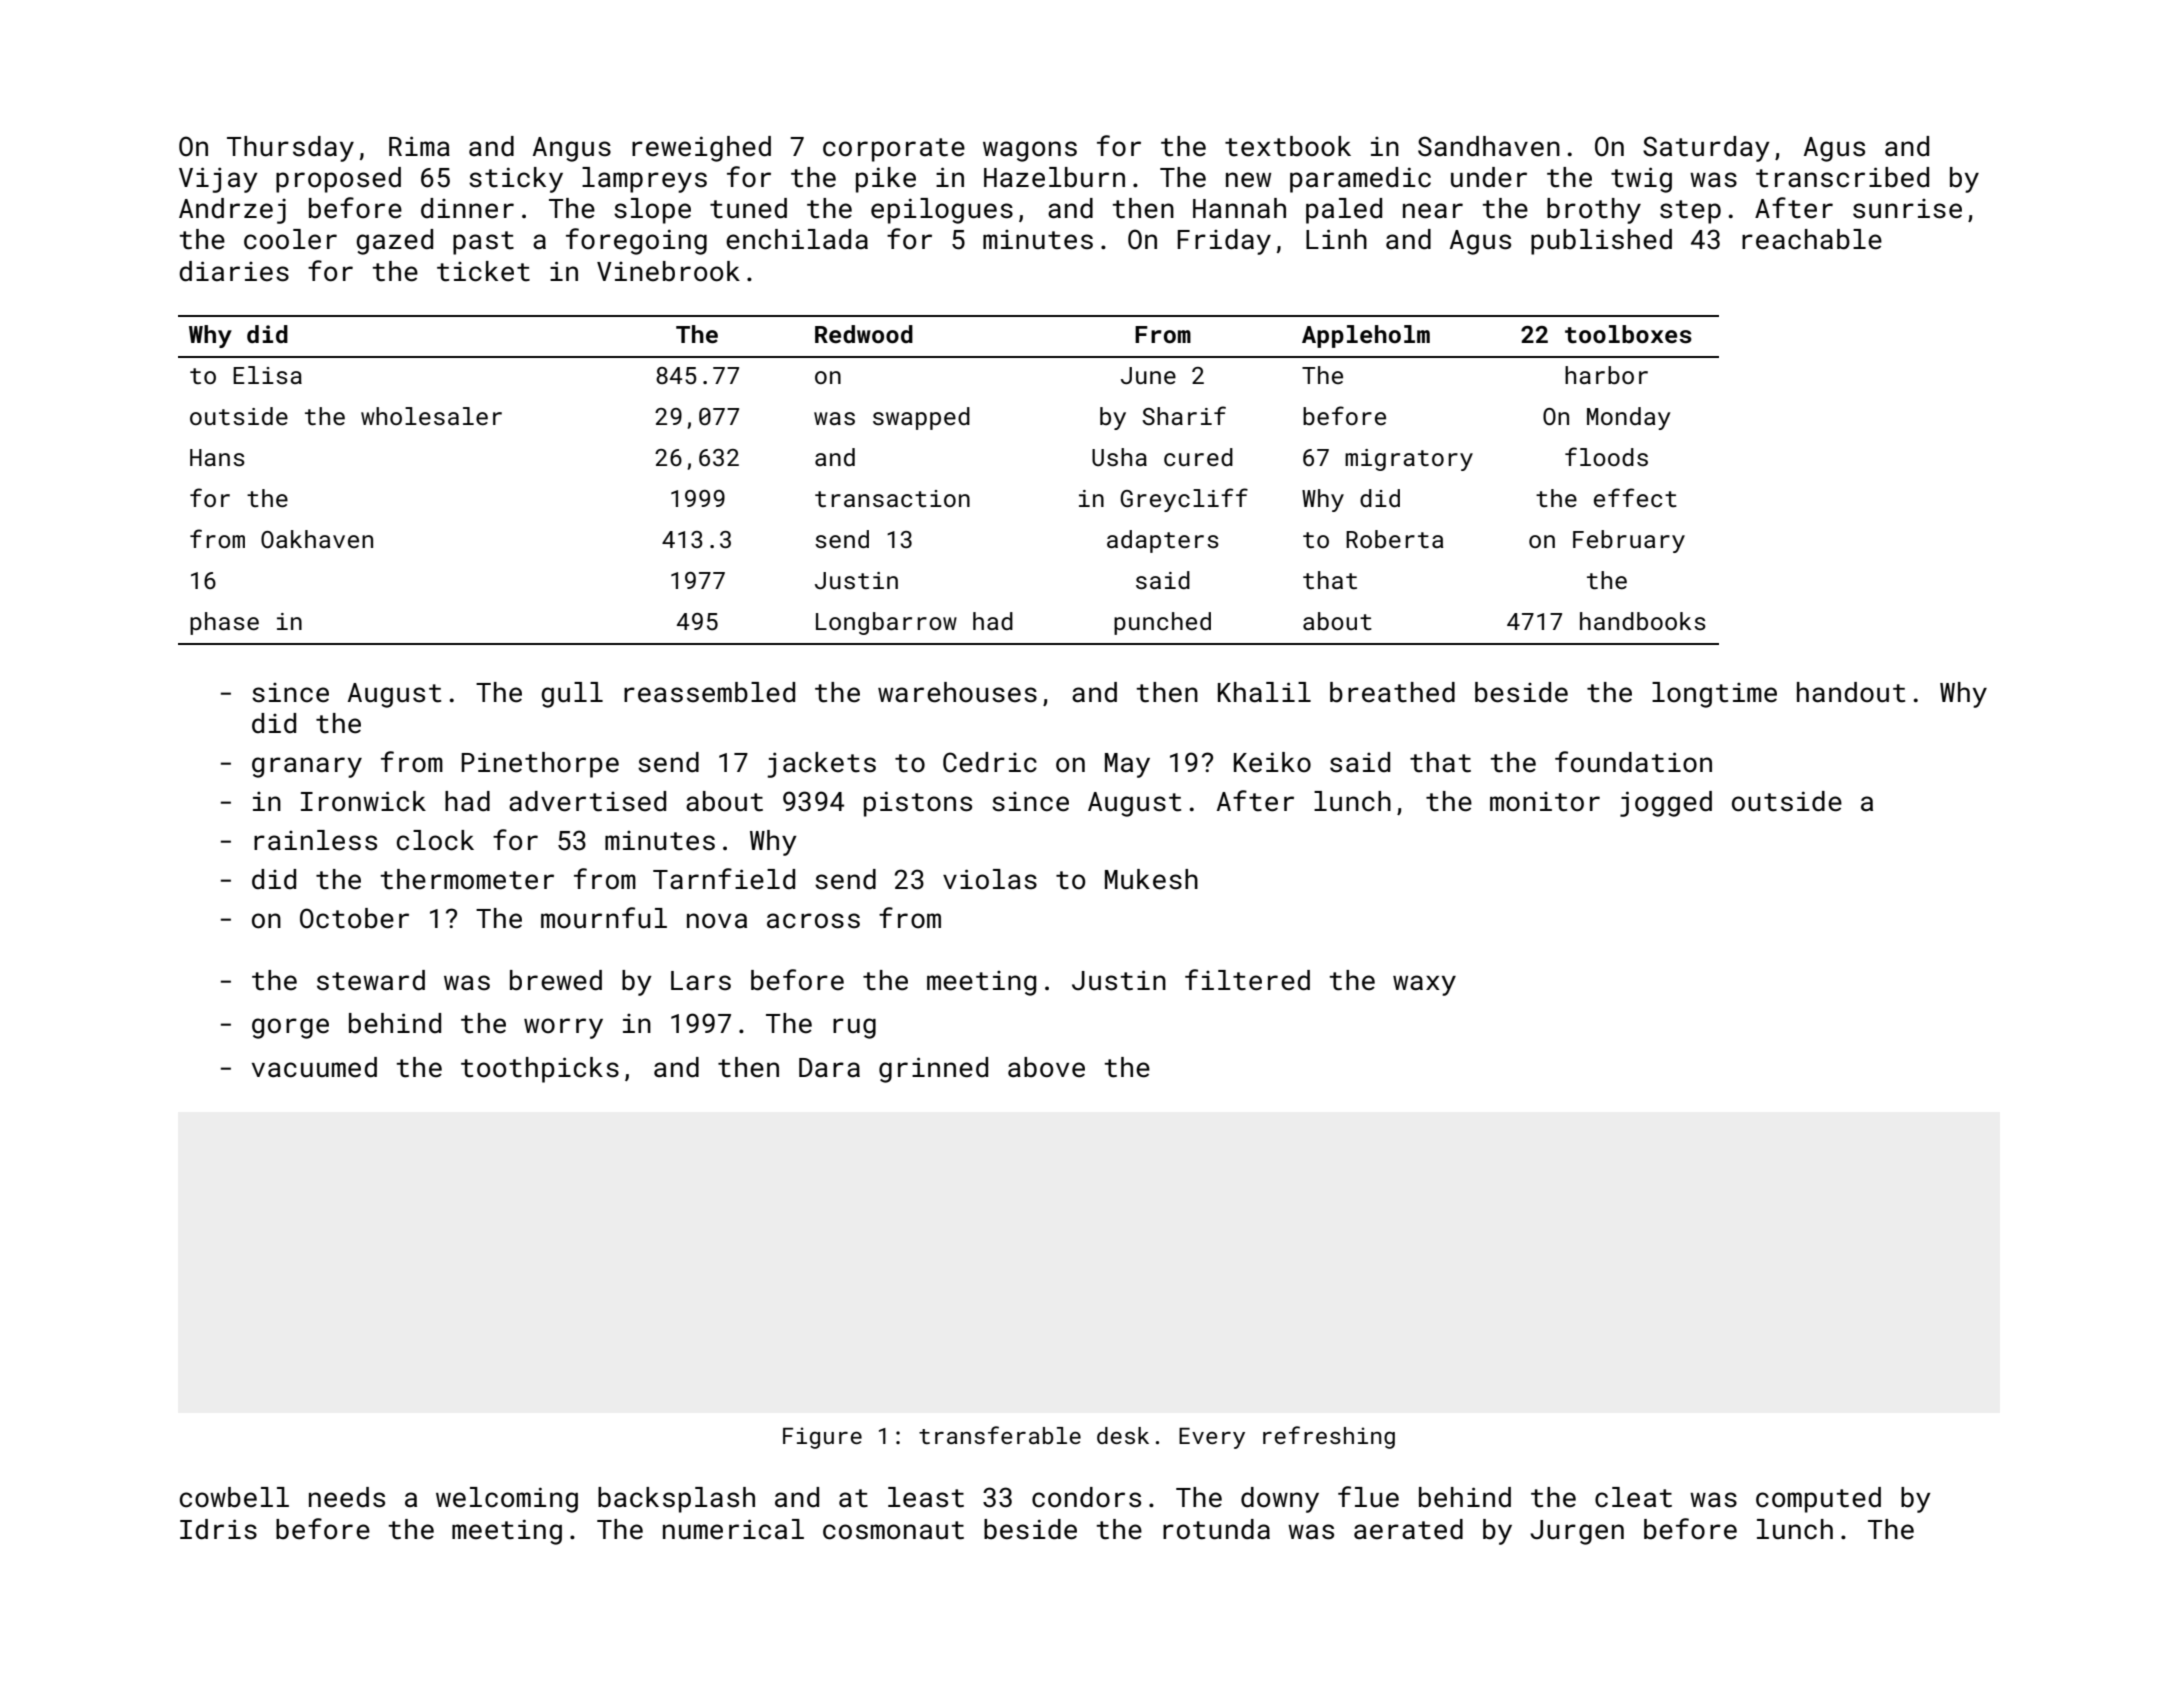  Describe the element at coordinates (1424, 985) in the image. I see `waxy` at that location.
